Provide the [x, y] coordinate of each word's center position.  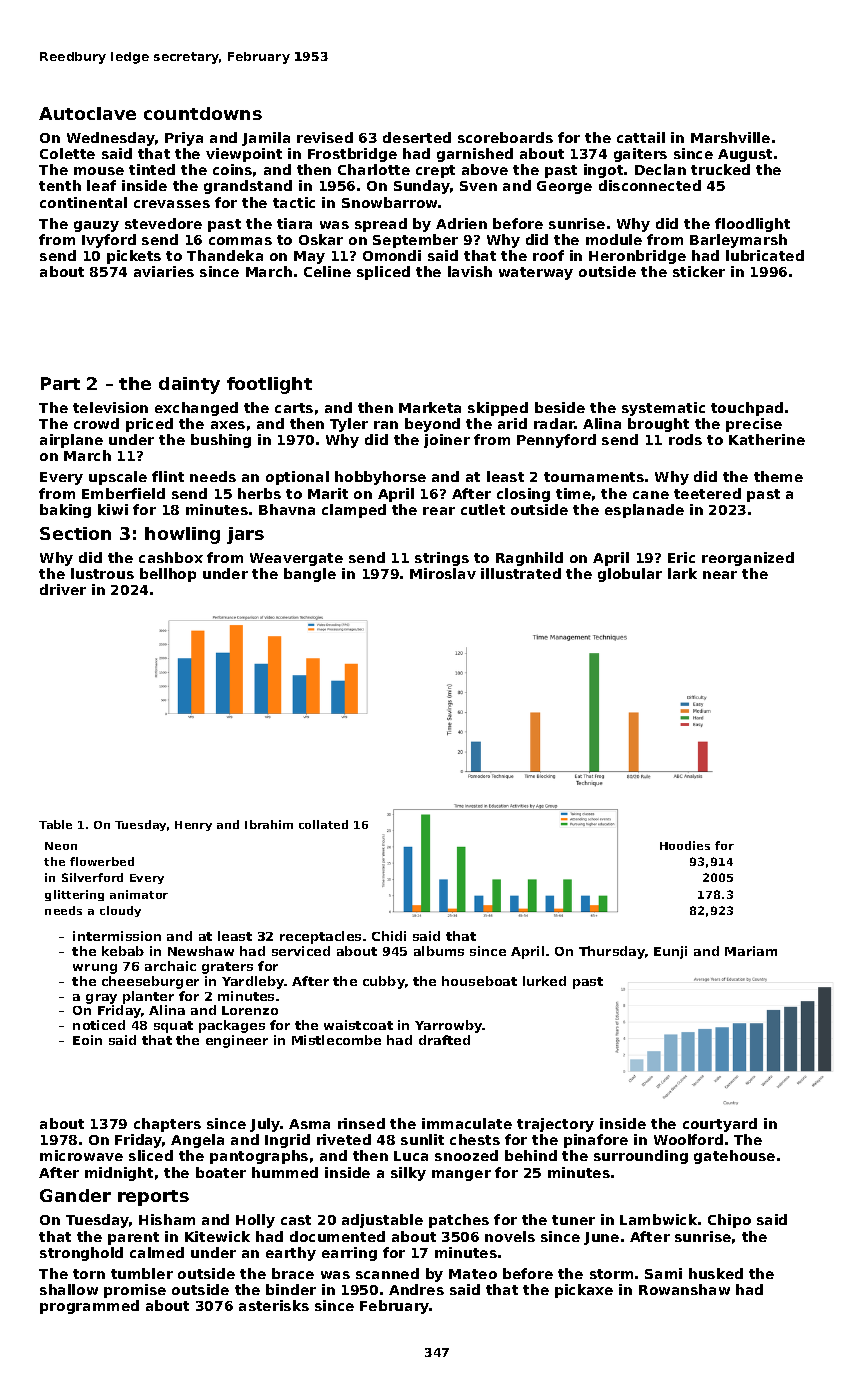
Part [60, 383]
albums [439, 951]
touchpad [747, 409]
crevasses [172, 204]
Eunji [670, 952]
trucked [720, 169]
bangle [310, 575]
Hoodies [685, 845]
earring [349, 1254]
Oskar [321, 239]
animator [139, 894]
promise [135, 1291]
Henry [193, 826]
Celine [327, 271]
